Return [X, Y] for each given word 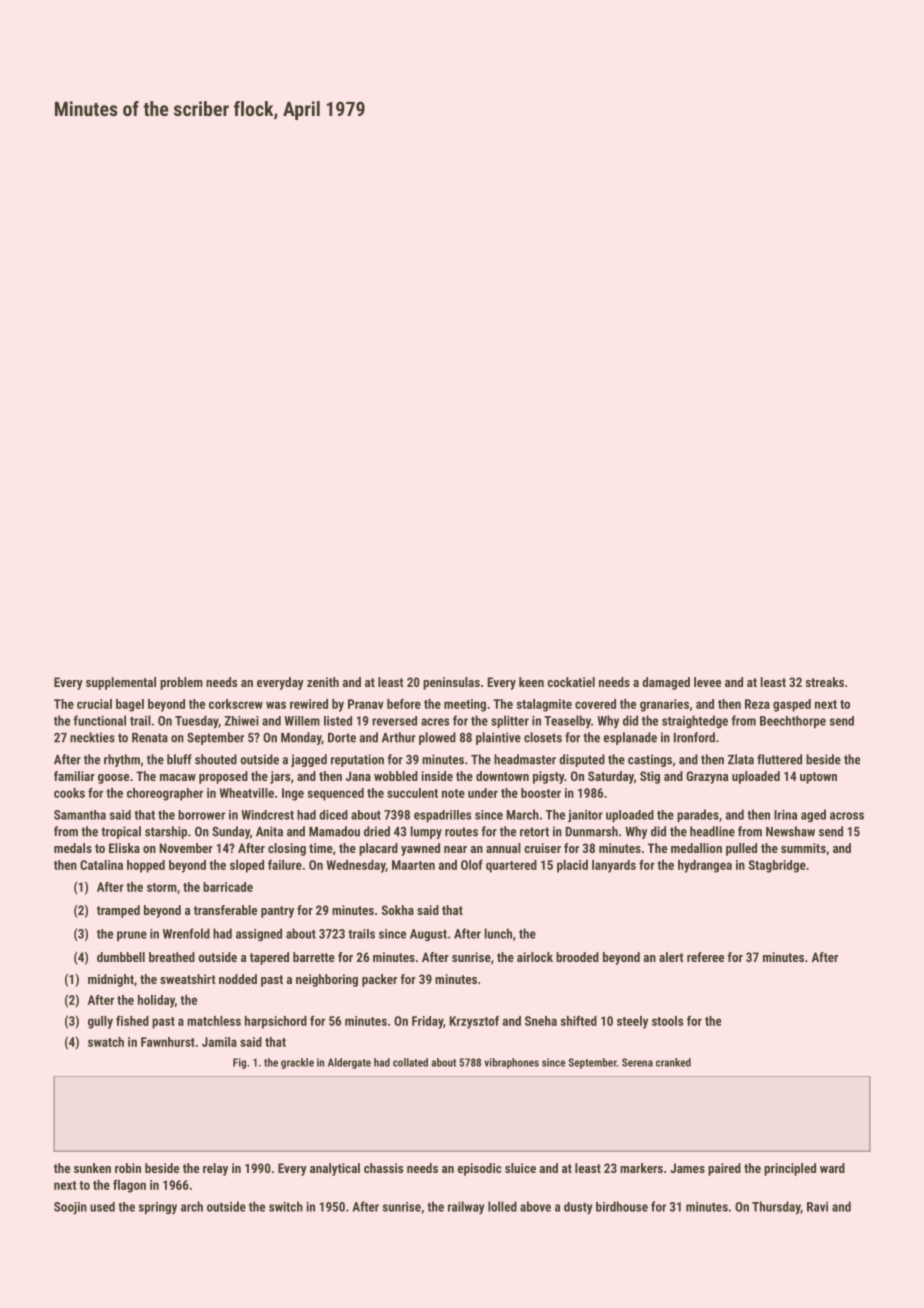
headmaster [525, 759]
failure [285, 865]
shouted [216, 759]
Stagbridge [777, 866]
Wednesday [356, 866]
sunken [92, 1168]
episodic [479, 1169]
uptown [818, 778]
